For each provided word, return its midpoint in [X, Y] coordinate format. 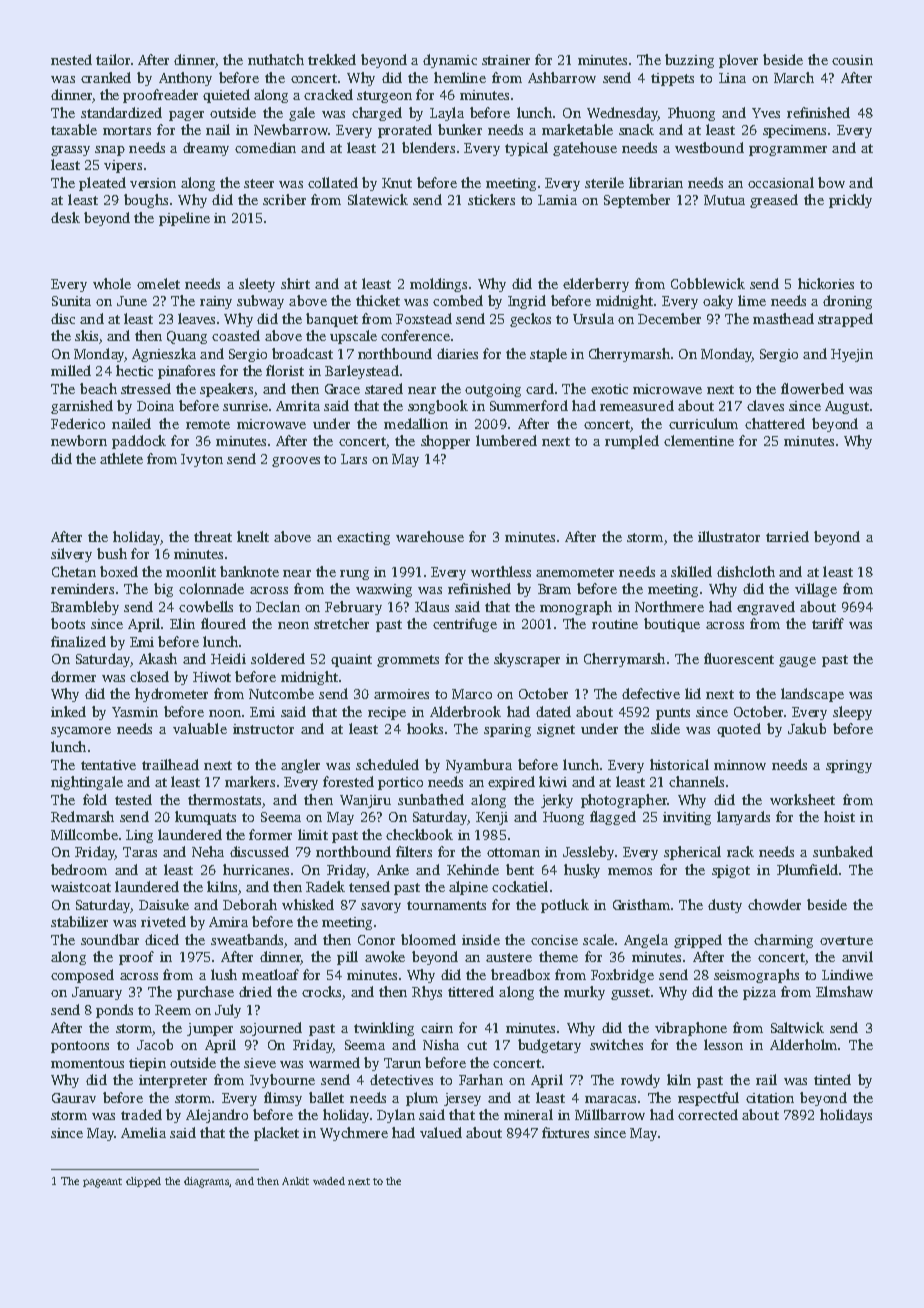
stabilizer [79, 921]
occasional [781, 182]
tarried [787, 536]
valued [441, 1132]
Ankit [295, 1181]
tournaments [446, 905]
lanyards [743, 818]
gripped [698, 941]
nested [71, 59]
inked [68, 711]
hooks [425, 728]
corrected [708, 1114]
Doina [155, 406]
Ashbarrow [562, 77]
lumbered [506, 440]
